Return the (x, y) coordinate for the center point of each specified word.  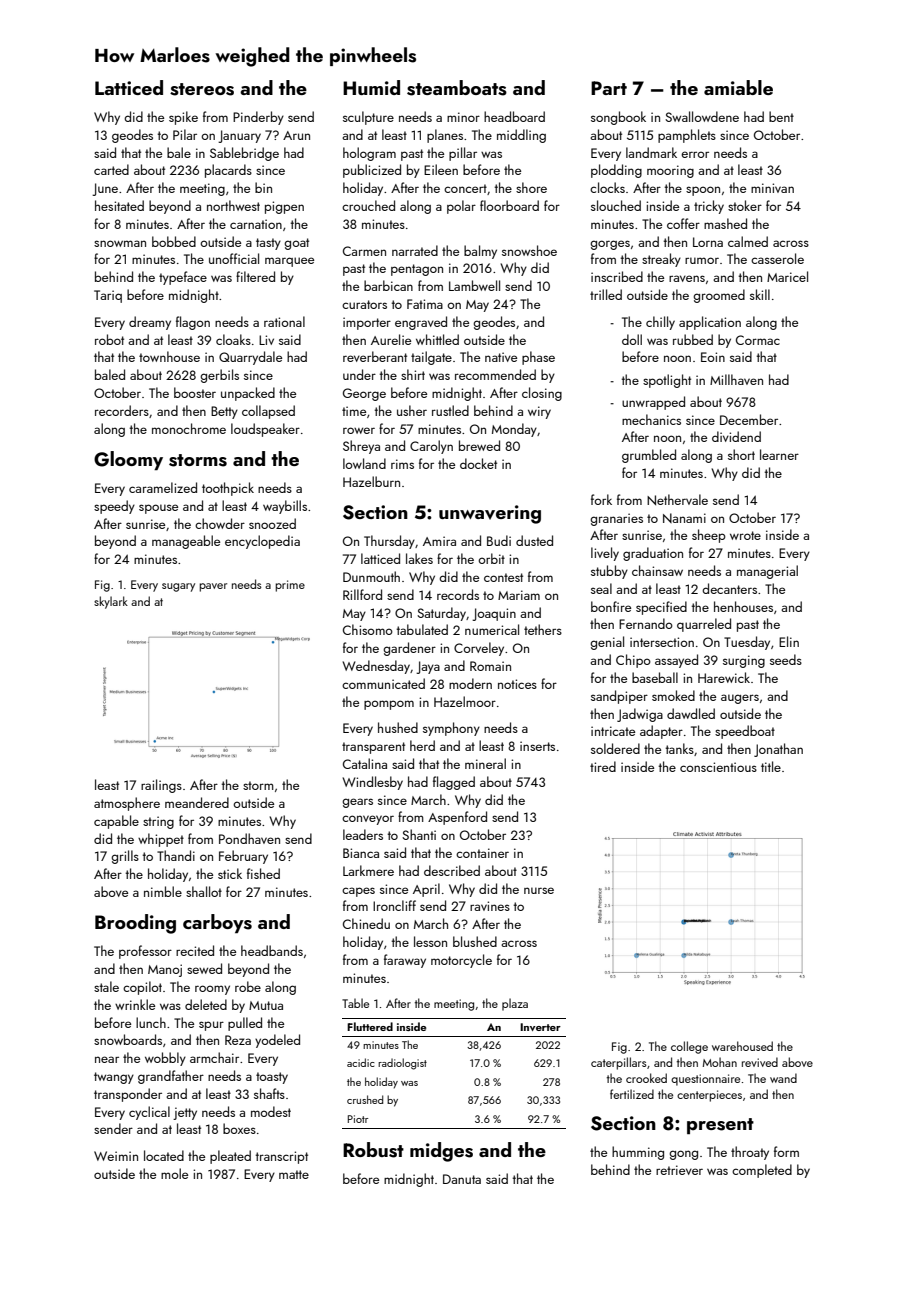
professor (145, 952)
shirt (413, 374)
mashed (725, 223)
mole (174, 1173)
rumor (702, 260)
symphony (451, 729)
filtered (255, 276)
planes (445, 136)
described (452, 870)
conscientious (718, 767)
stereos (202, 89)
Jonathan (778, 750)
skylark (111, 602)
